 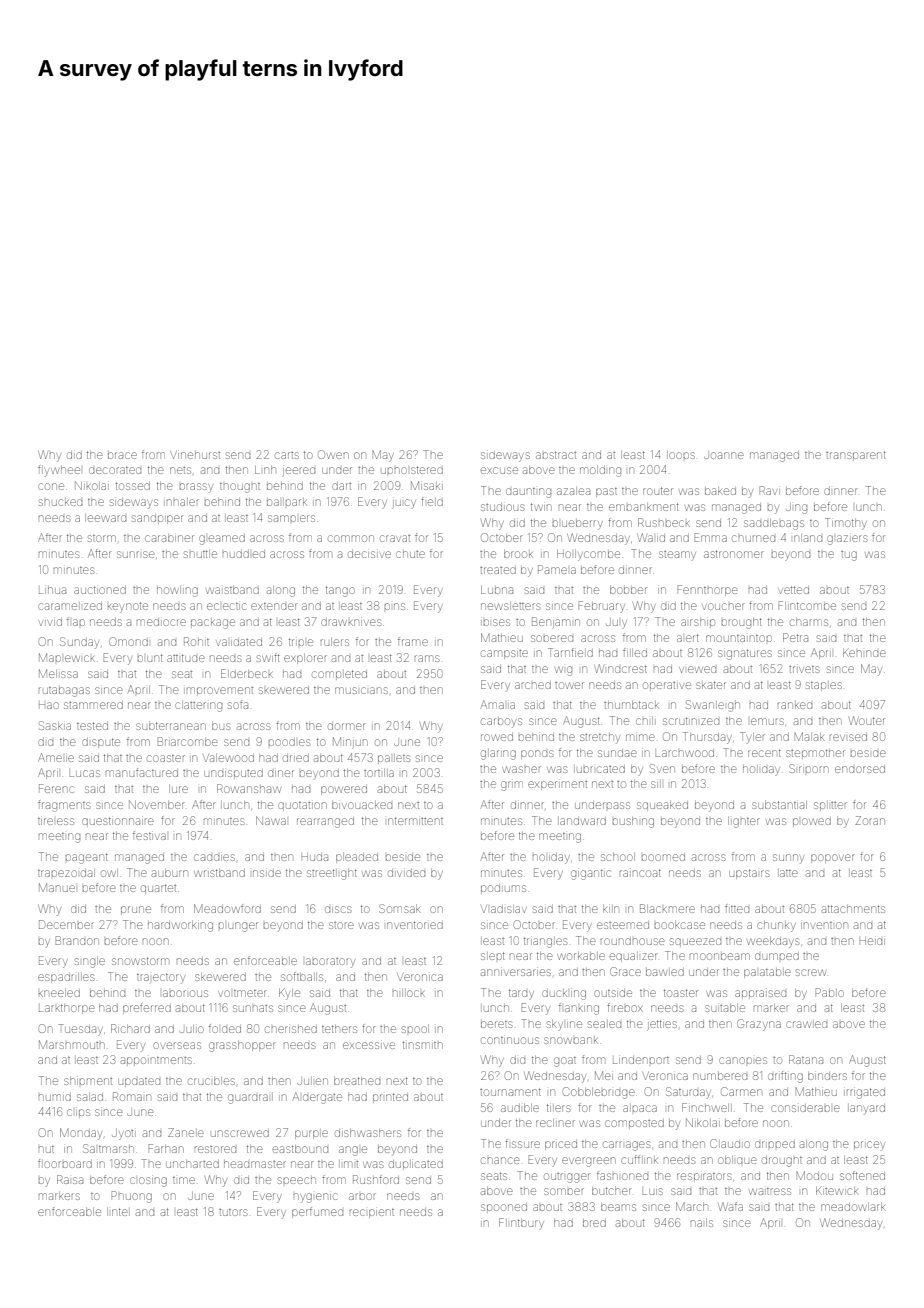 What do you see at coordinates (59, 471) in the screenshot?
I see `flywheel` at bounding box center [59, 471].
